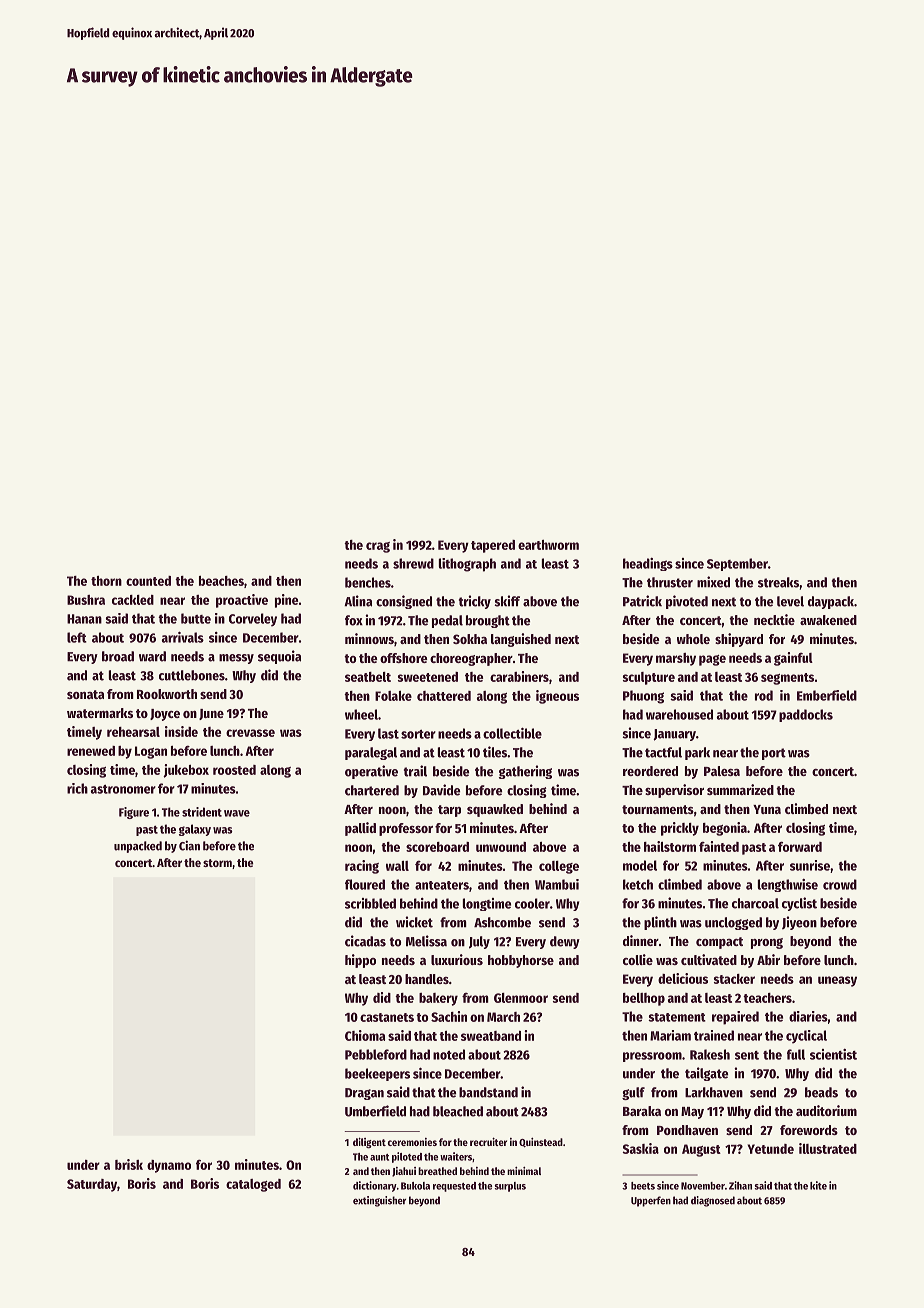 The image size is (924, 1308). Describe the element at coordinates (415, 771) in the page. I see `trail` at that location.
